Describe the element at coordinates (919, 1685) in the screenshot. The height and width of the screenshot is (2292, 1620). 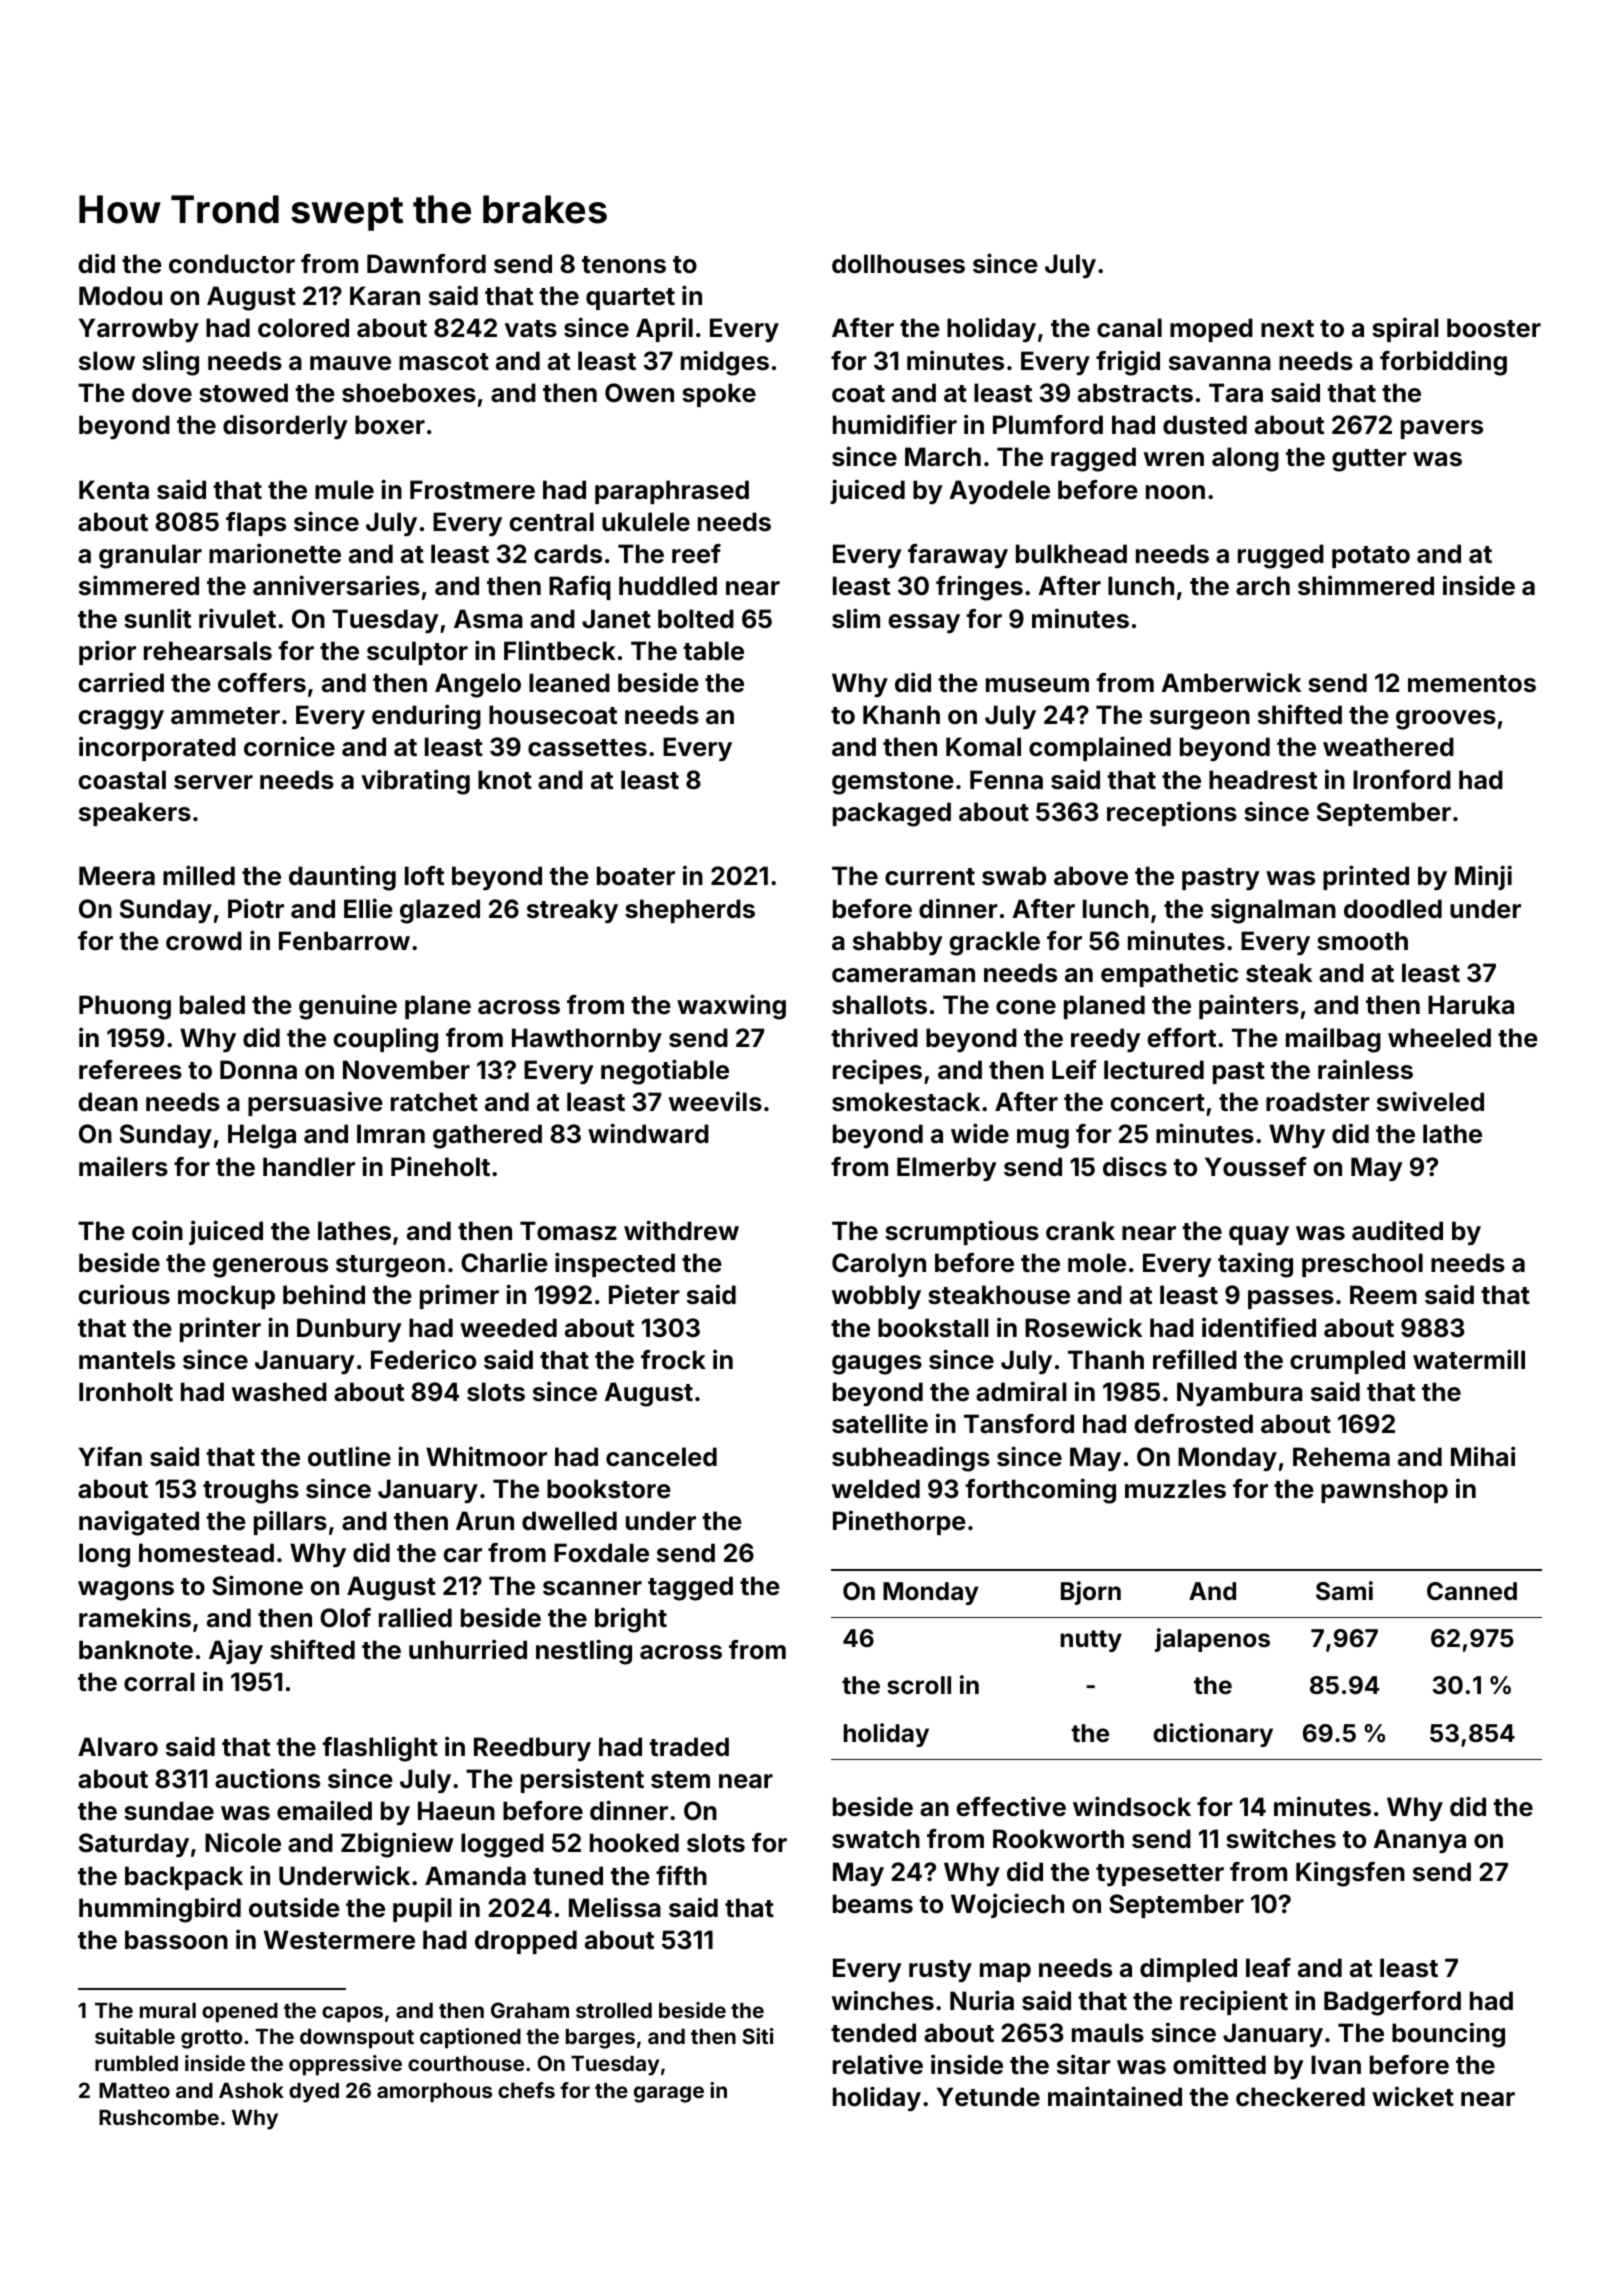
I see `scroll` at that location.
